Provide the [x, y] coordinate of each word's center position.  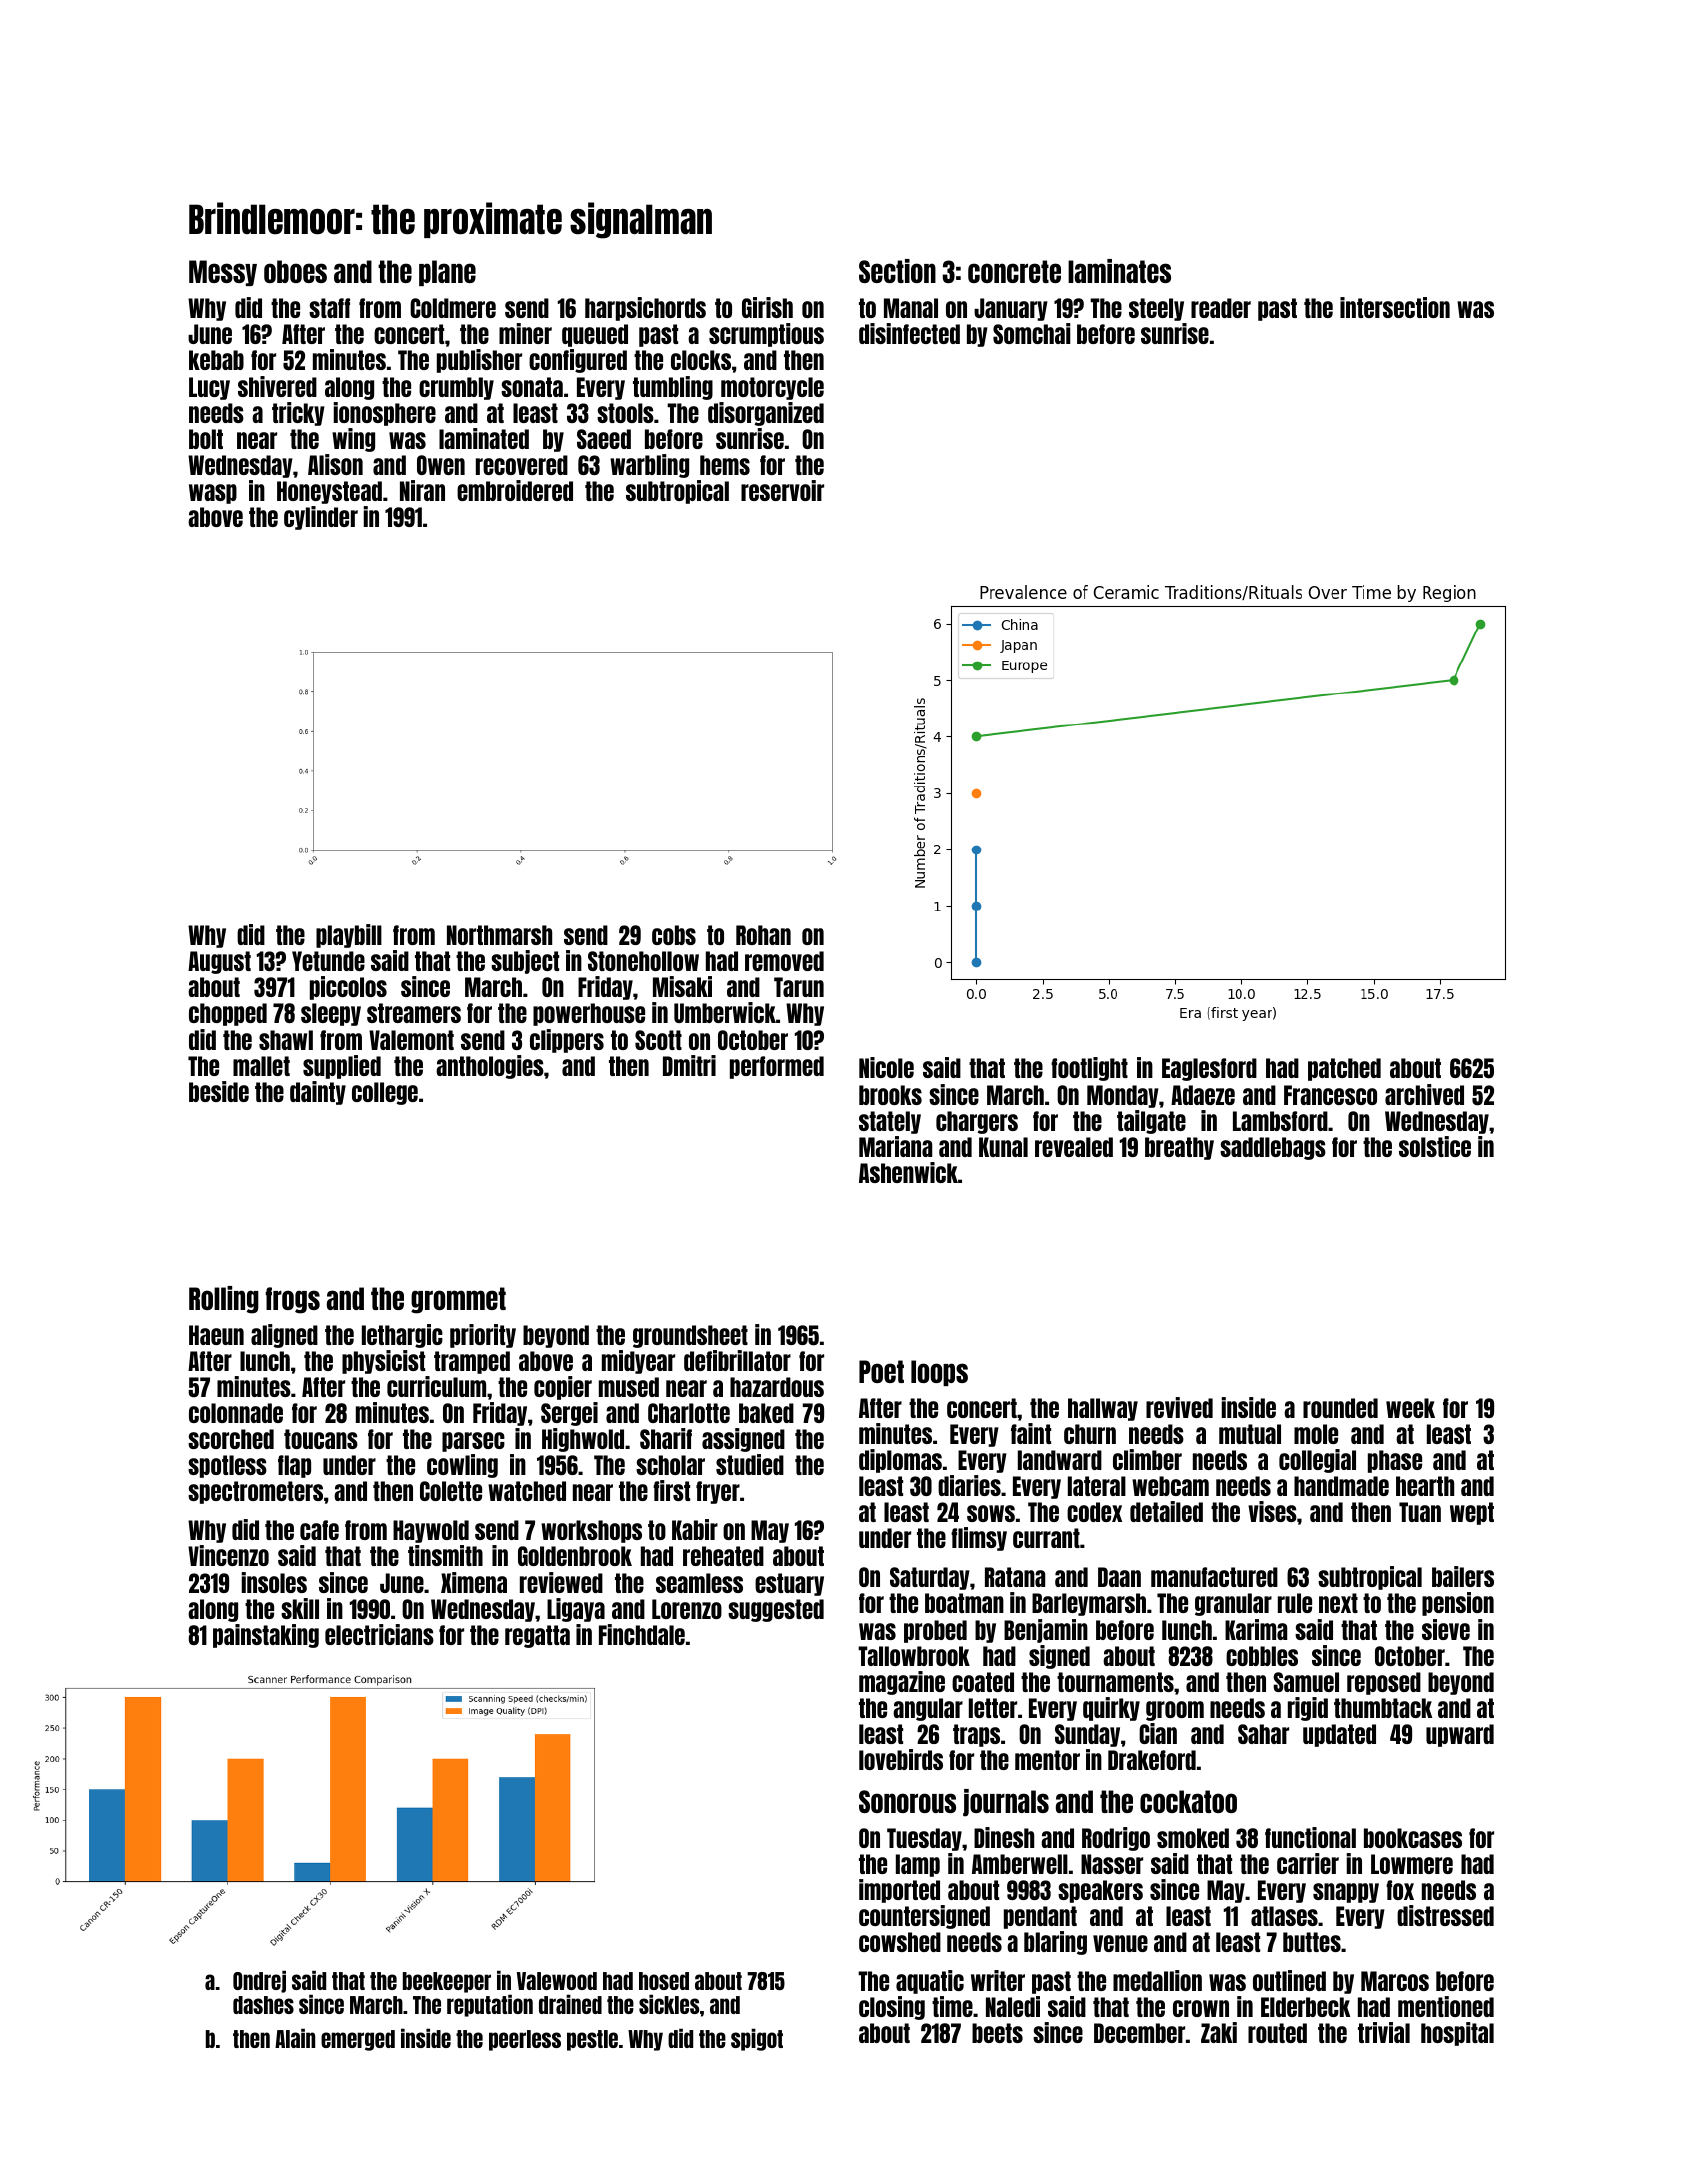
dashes [263, 2005]
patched [1344, 1069]
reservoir [782, 490]
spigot [757, 2039]
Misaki [682, 986]
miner [525, 333]
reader [1221, 308]
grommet [458, 1300]
